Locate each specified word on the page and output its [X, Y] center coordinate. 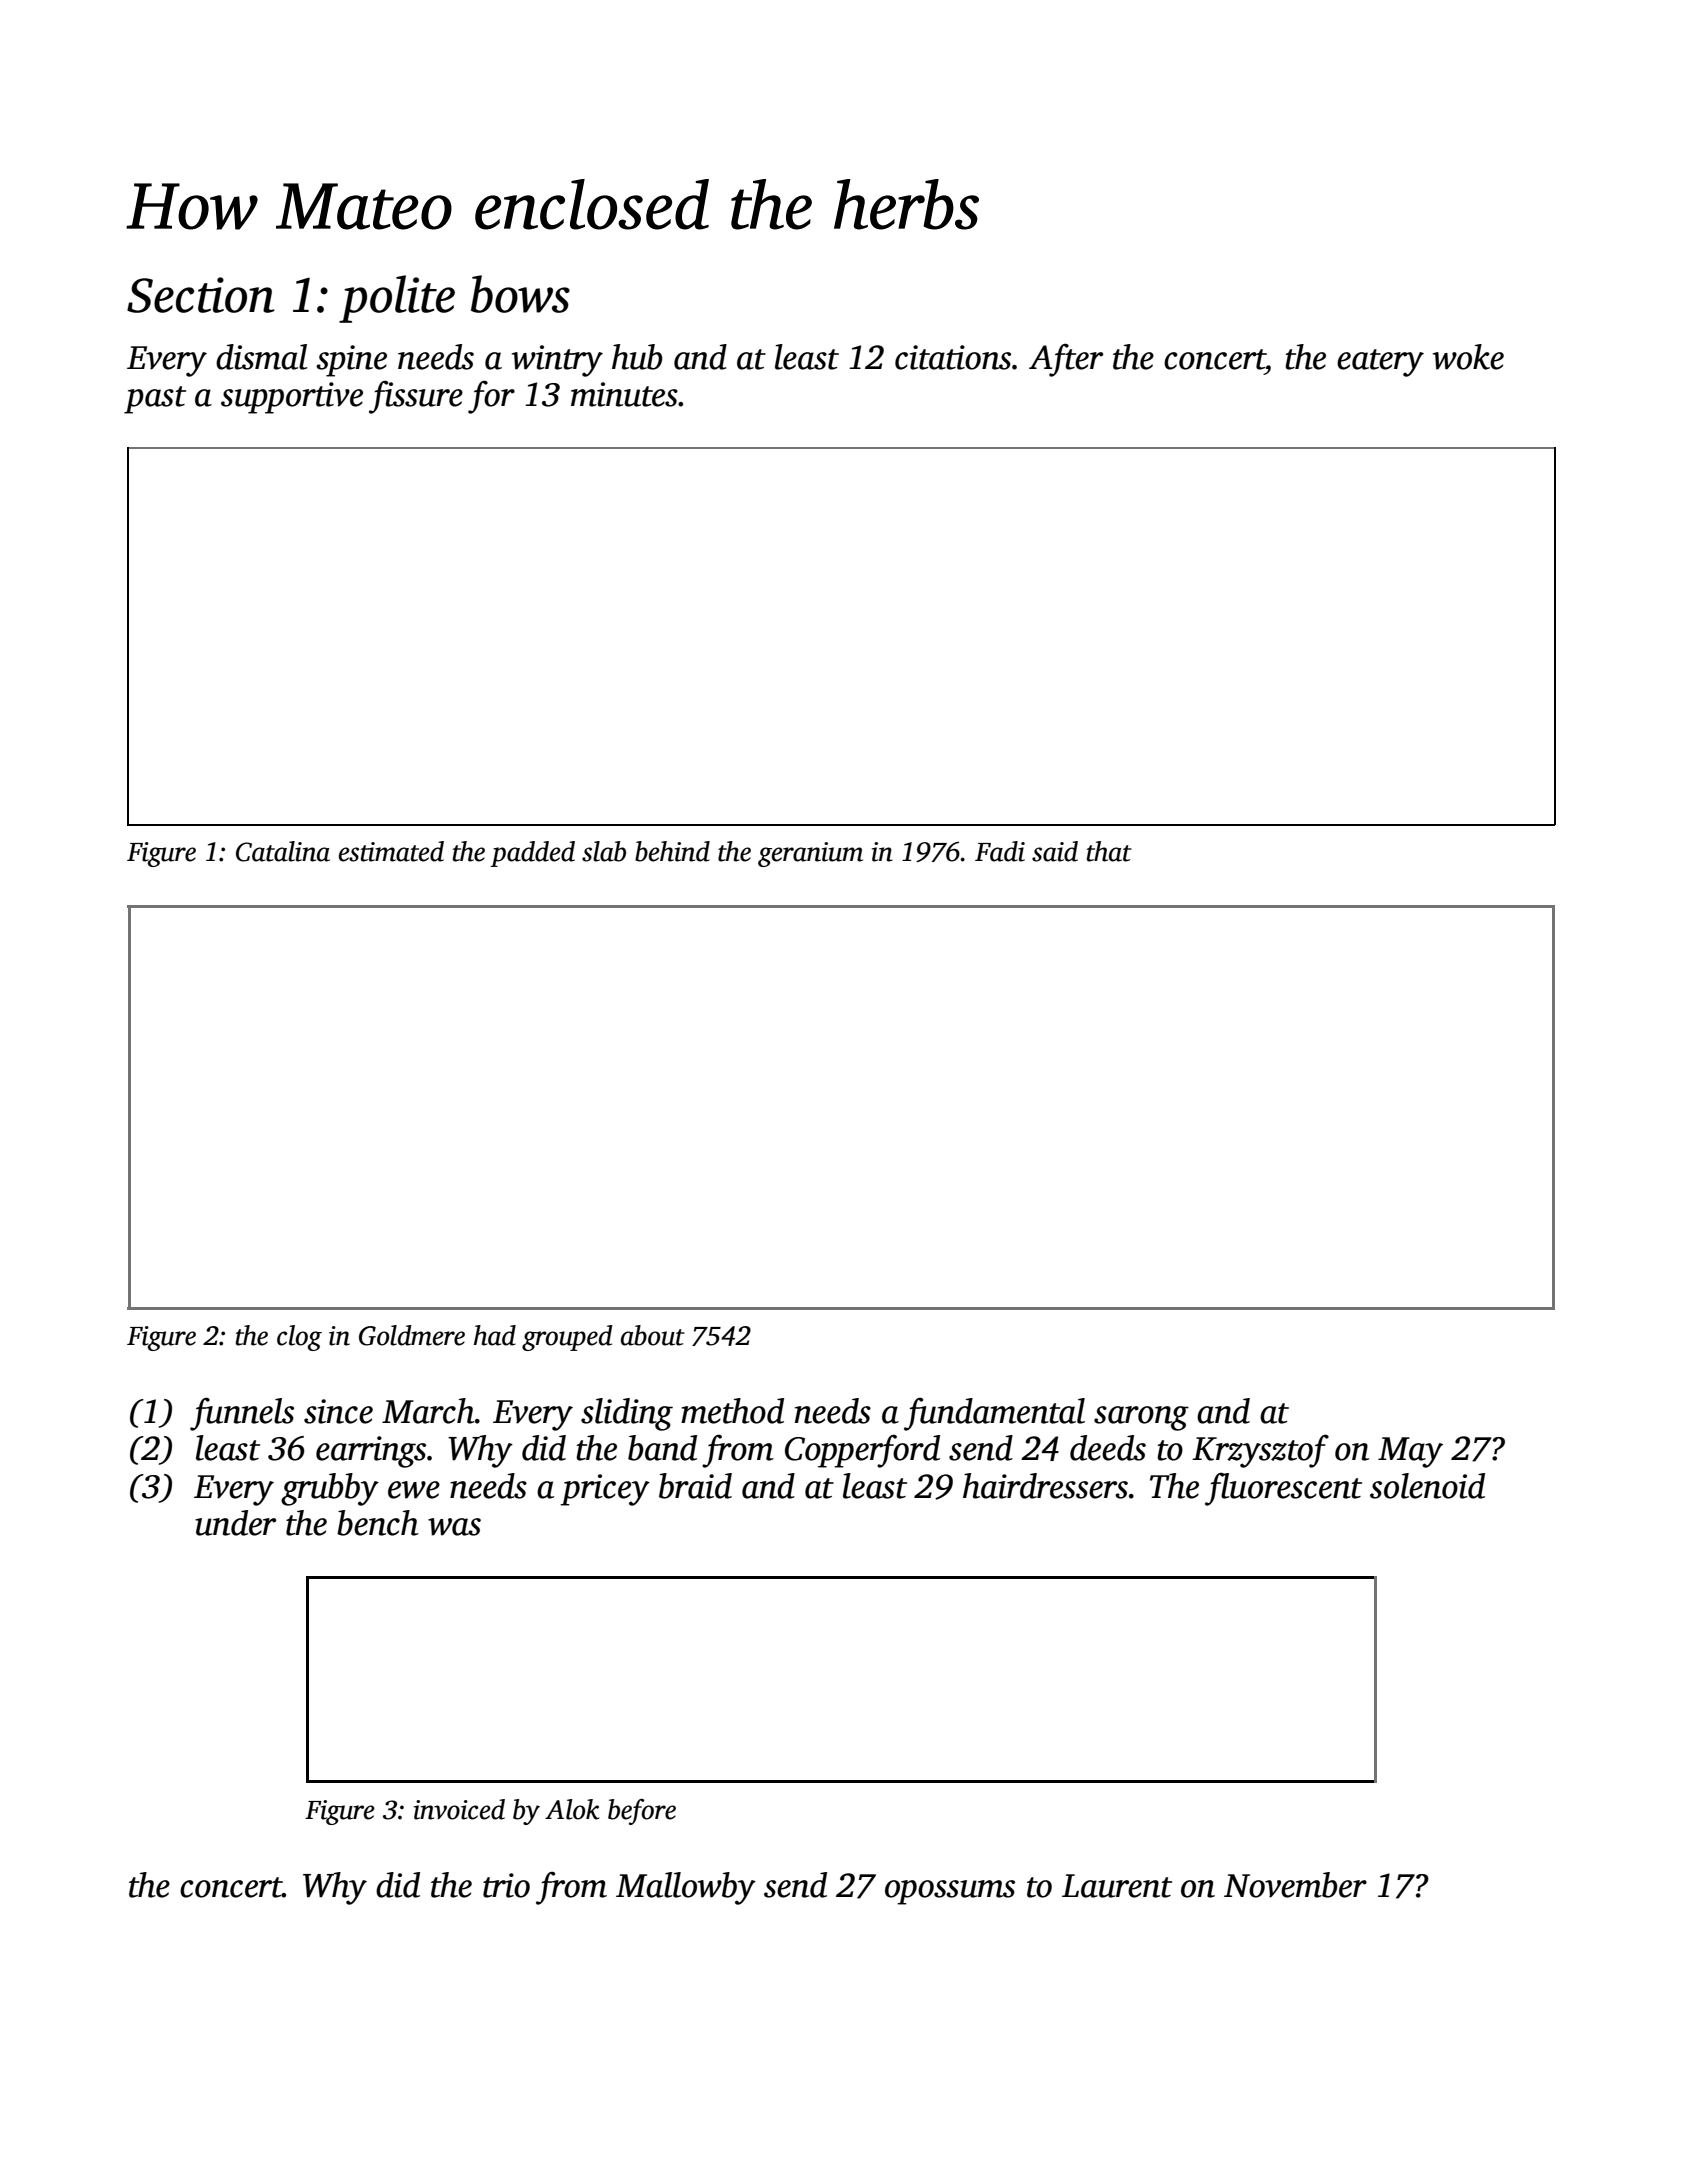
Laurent [1117, 1886]
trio [506, 1885]
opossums [950, 1892]
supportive [292, 398]
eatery [1380, 363]
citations [953, 357]
